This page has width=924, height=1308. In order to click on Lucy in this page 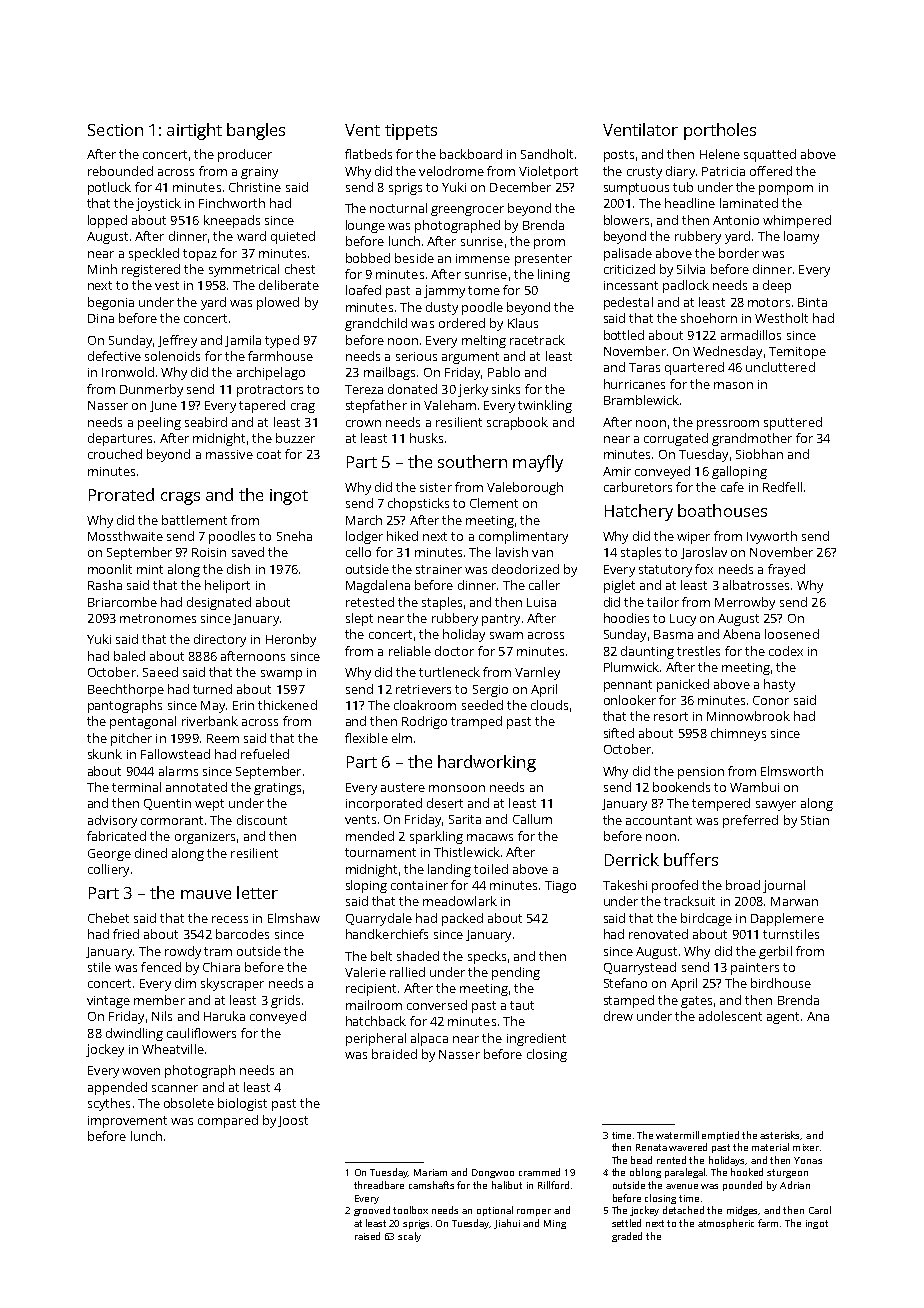, I will do `click(683, 620)`.
